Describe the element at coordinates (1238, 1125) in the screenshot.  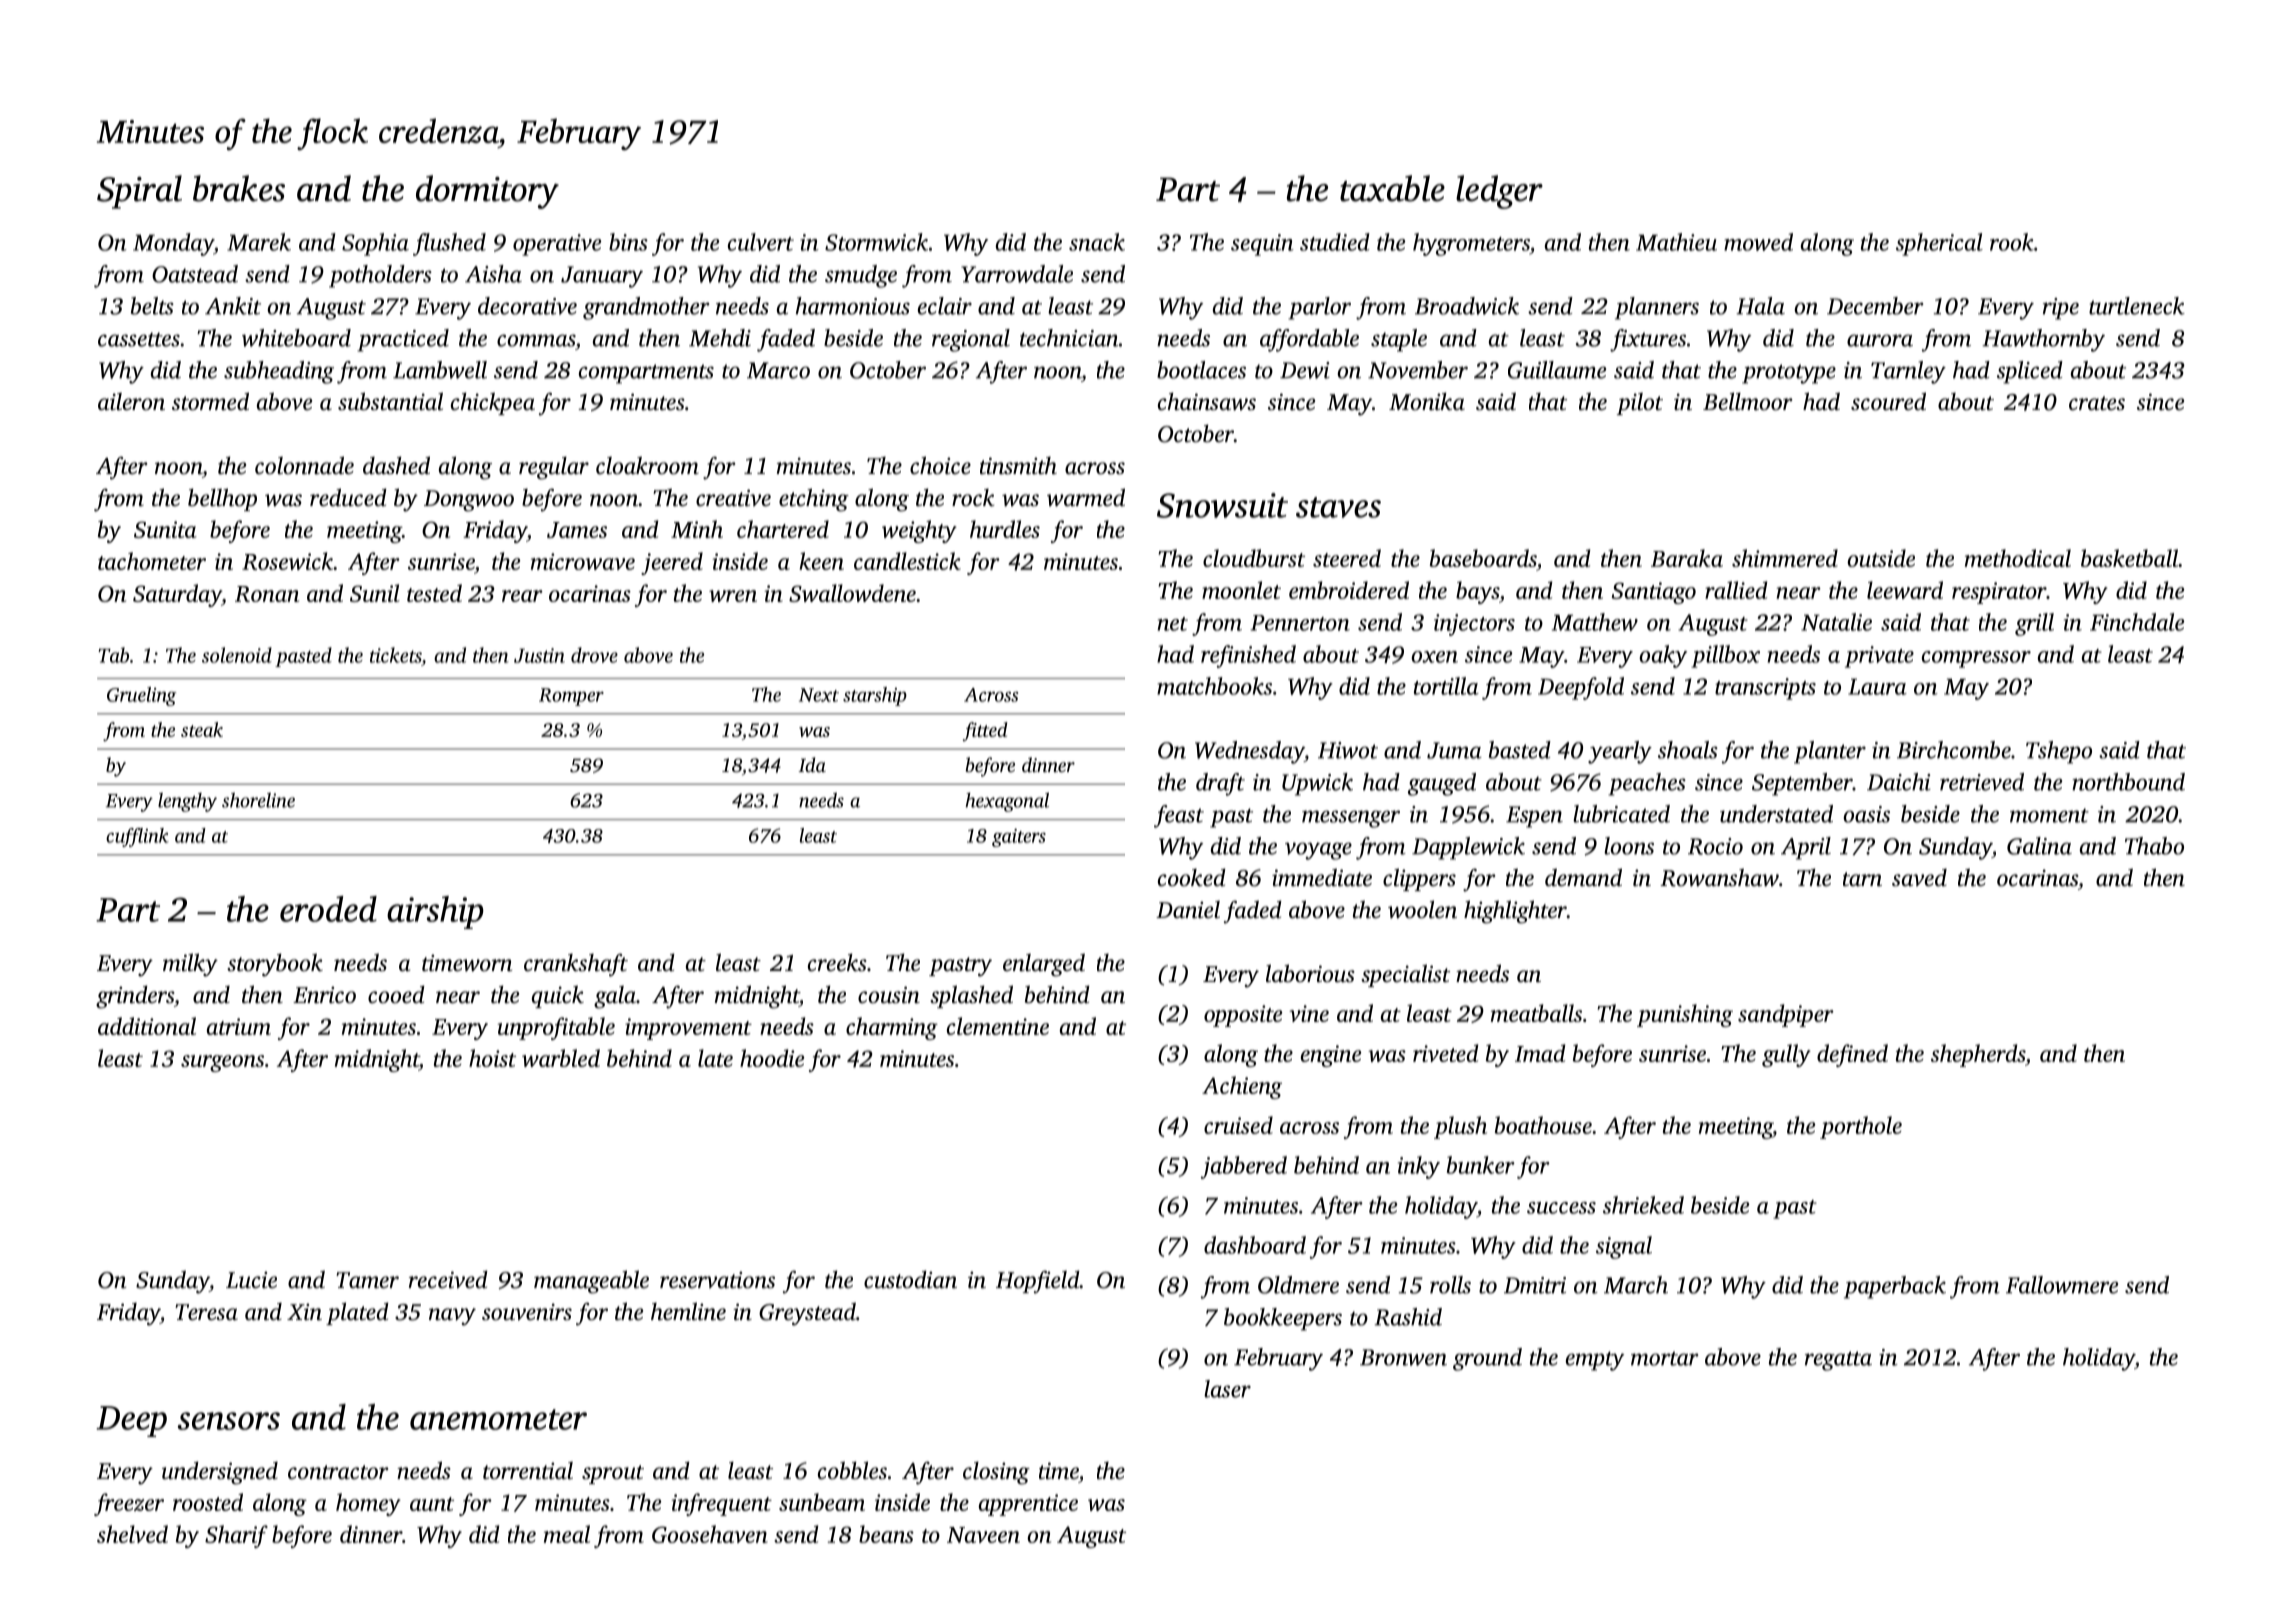
I see `cruised` at that location.
